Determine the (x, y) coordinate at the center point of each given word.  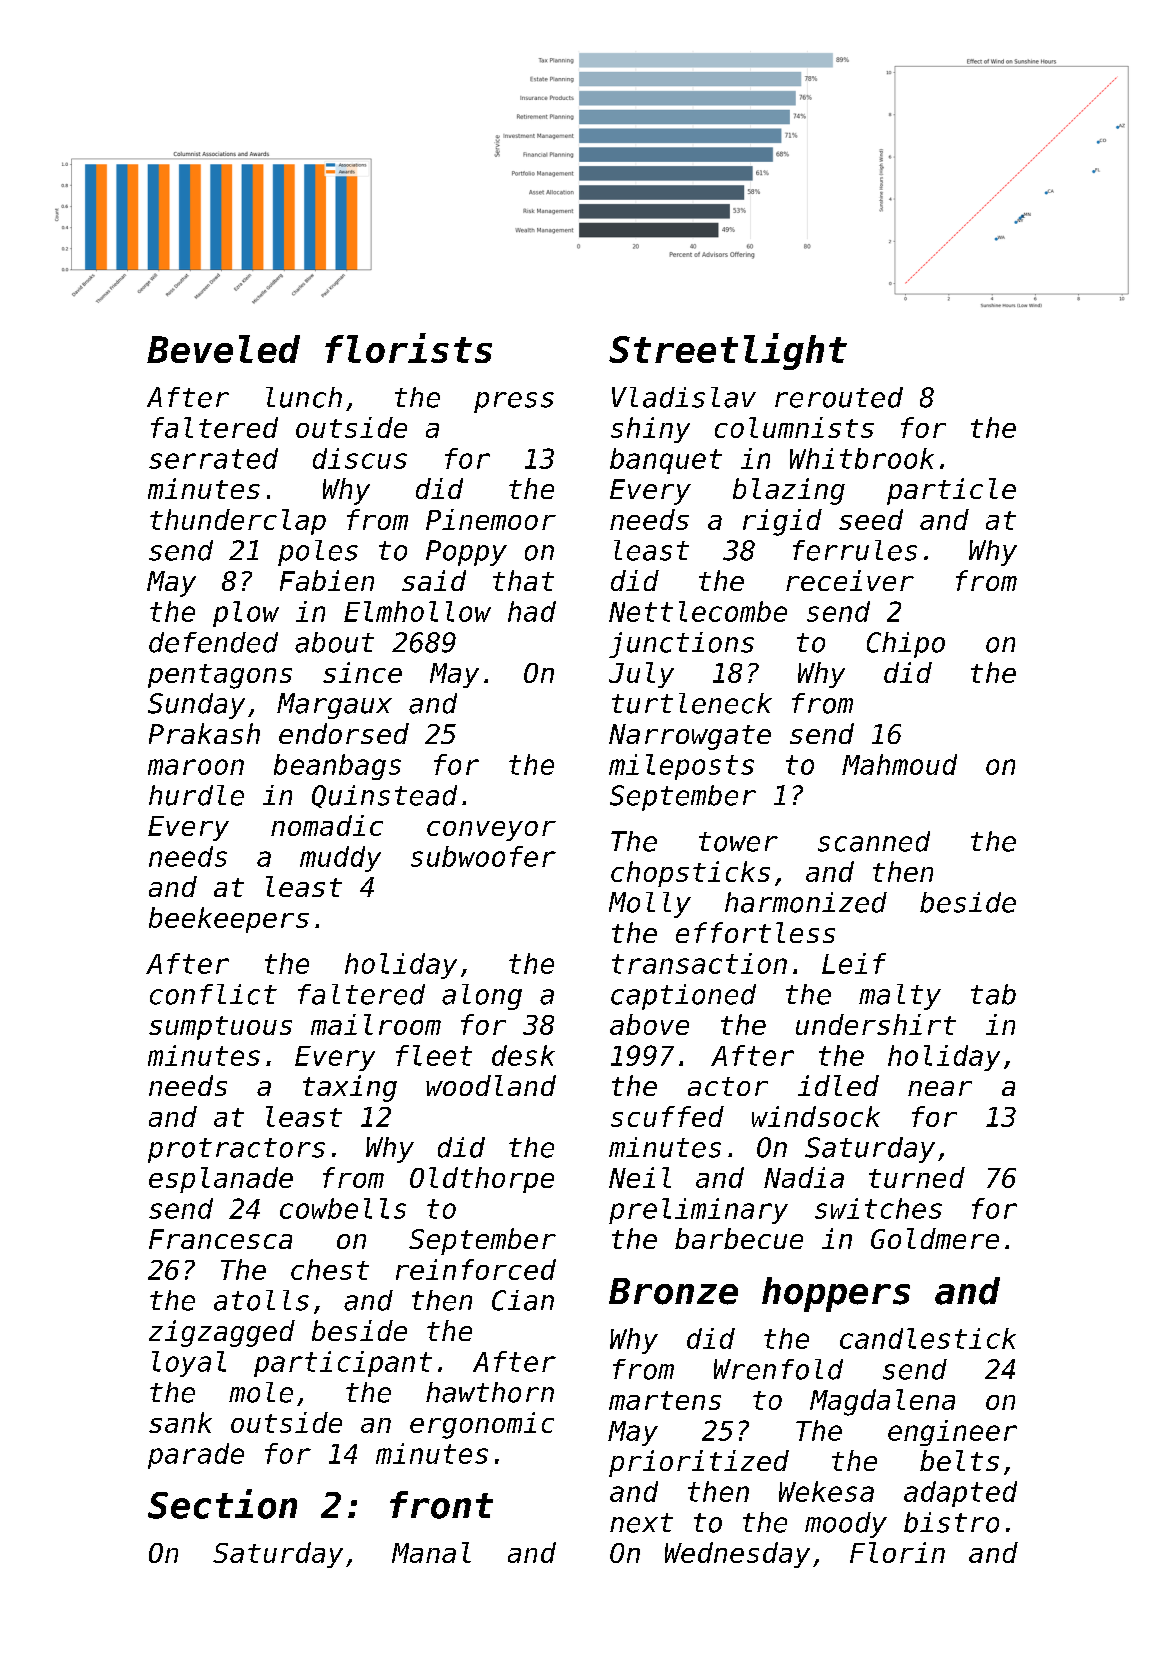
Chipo (906, 645)
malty (900, 997)
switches (878, 1208)
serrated (213, 458)
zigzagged (222, 1333)
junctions (681, 645)
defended (213, 642)
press (514, 402)
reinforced (476, 1269)
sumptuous (220, 1028)
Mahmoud (899, 764)
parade (196, 1456)
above (649, 1024)
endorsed (344, 733)
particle (951, 491)
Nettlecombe (698, 611)
